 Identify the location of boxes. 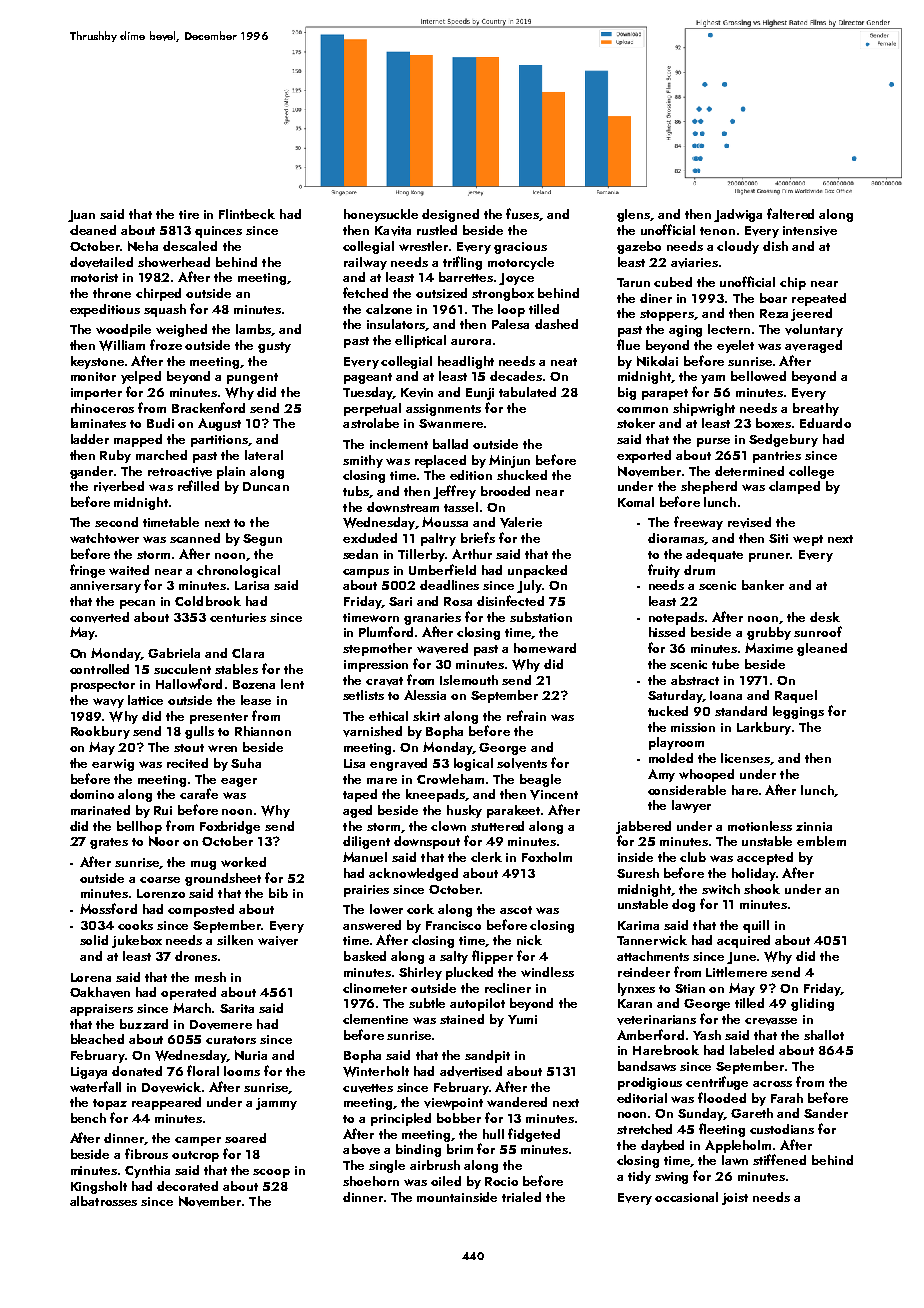
(773, 423).
